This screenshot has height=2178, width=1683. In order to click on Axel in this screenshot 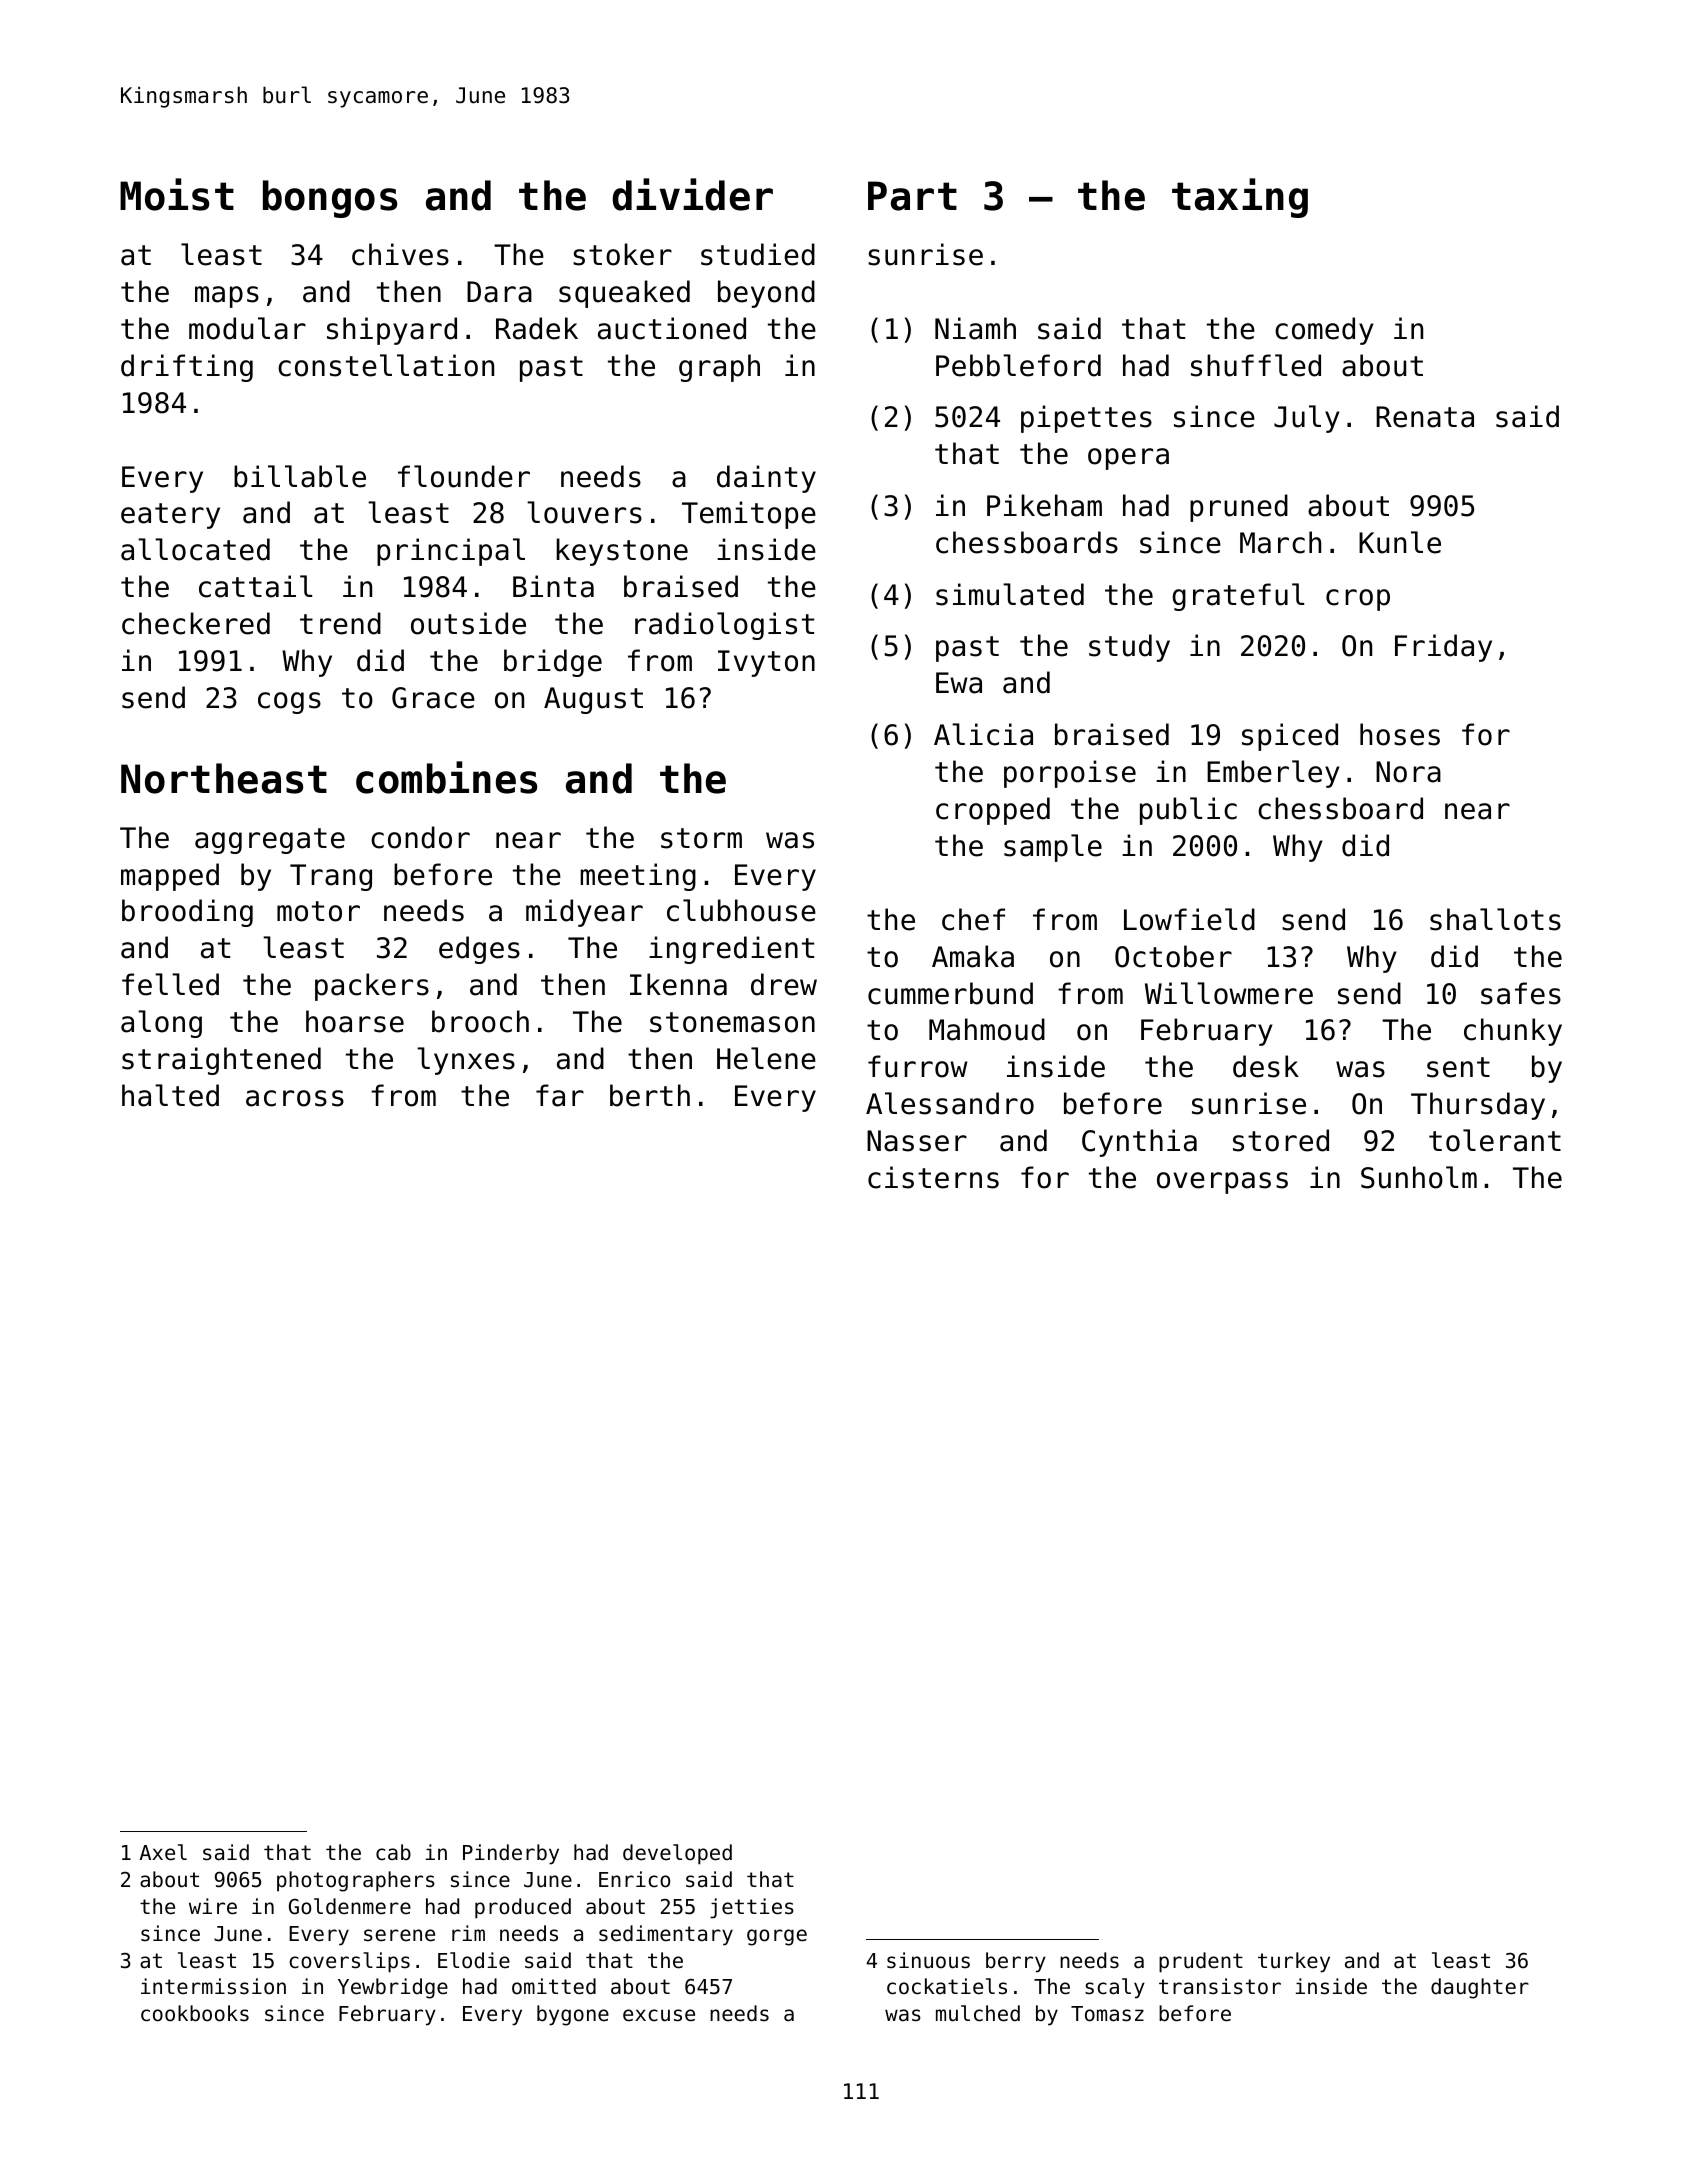, I will do `click(163, 1852)`.
